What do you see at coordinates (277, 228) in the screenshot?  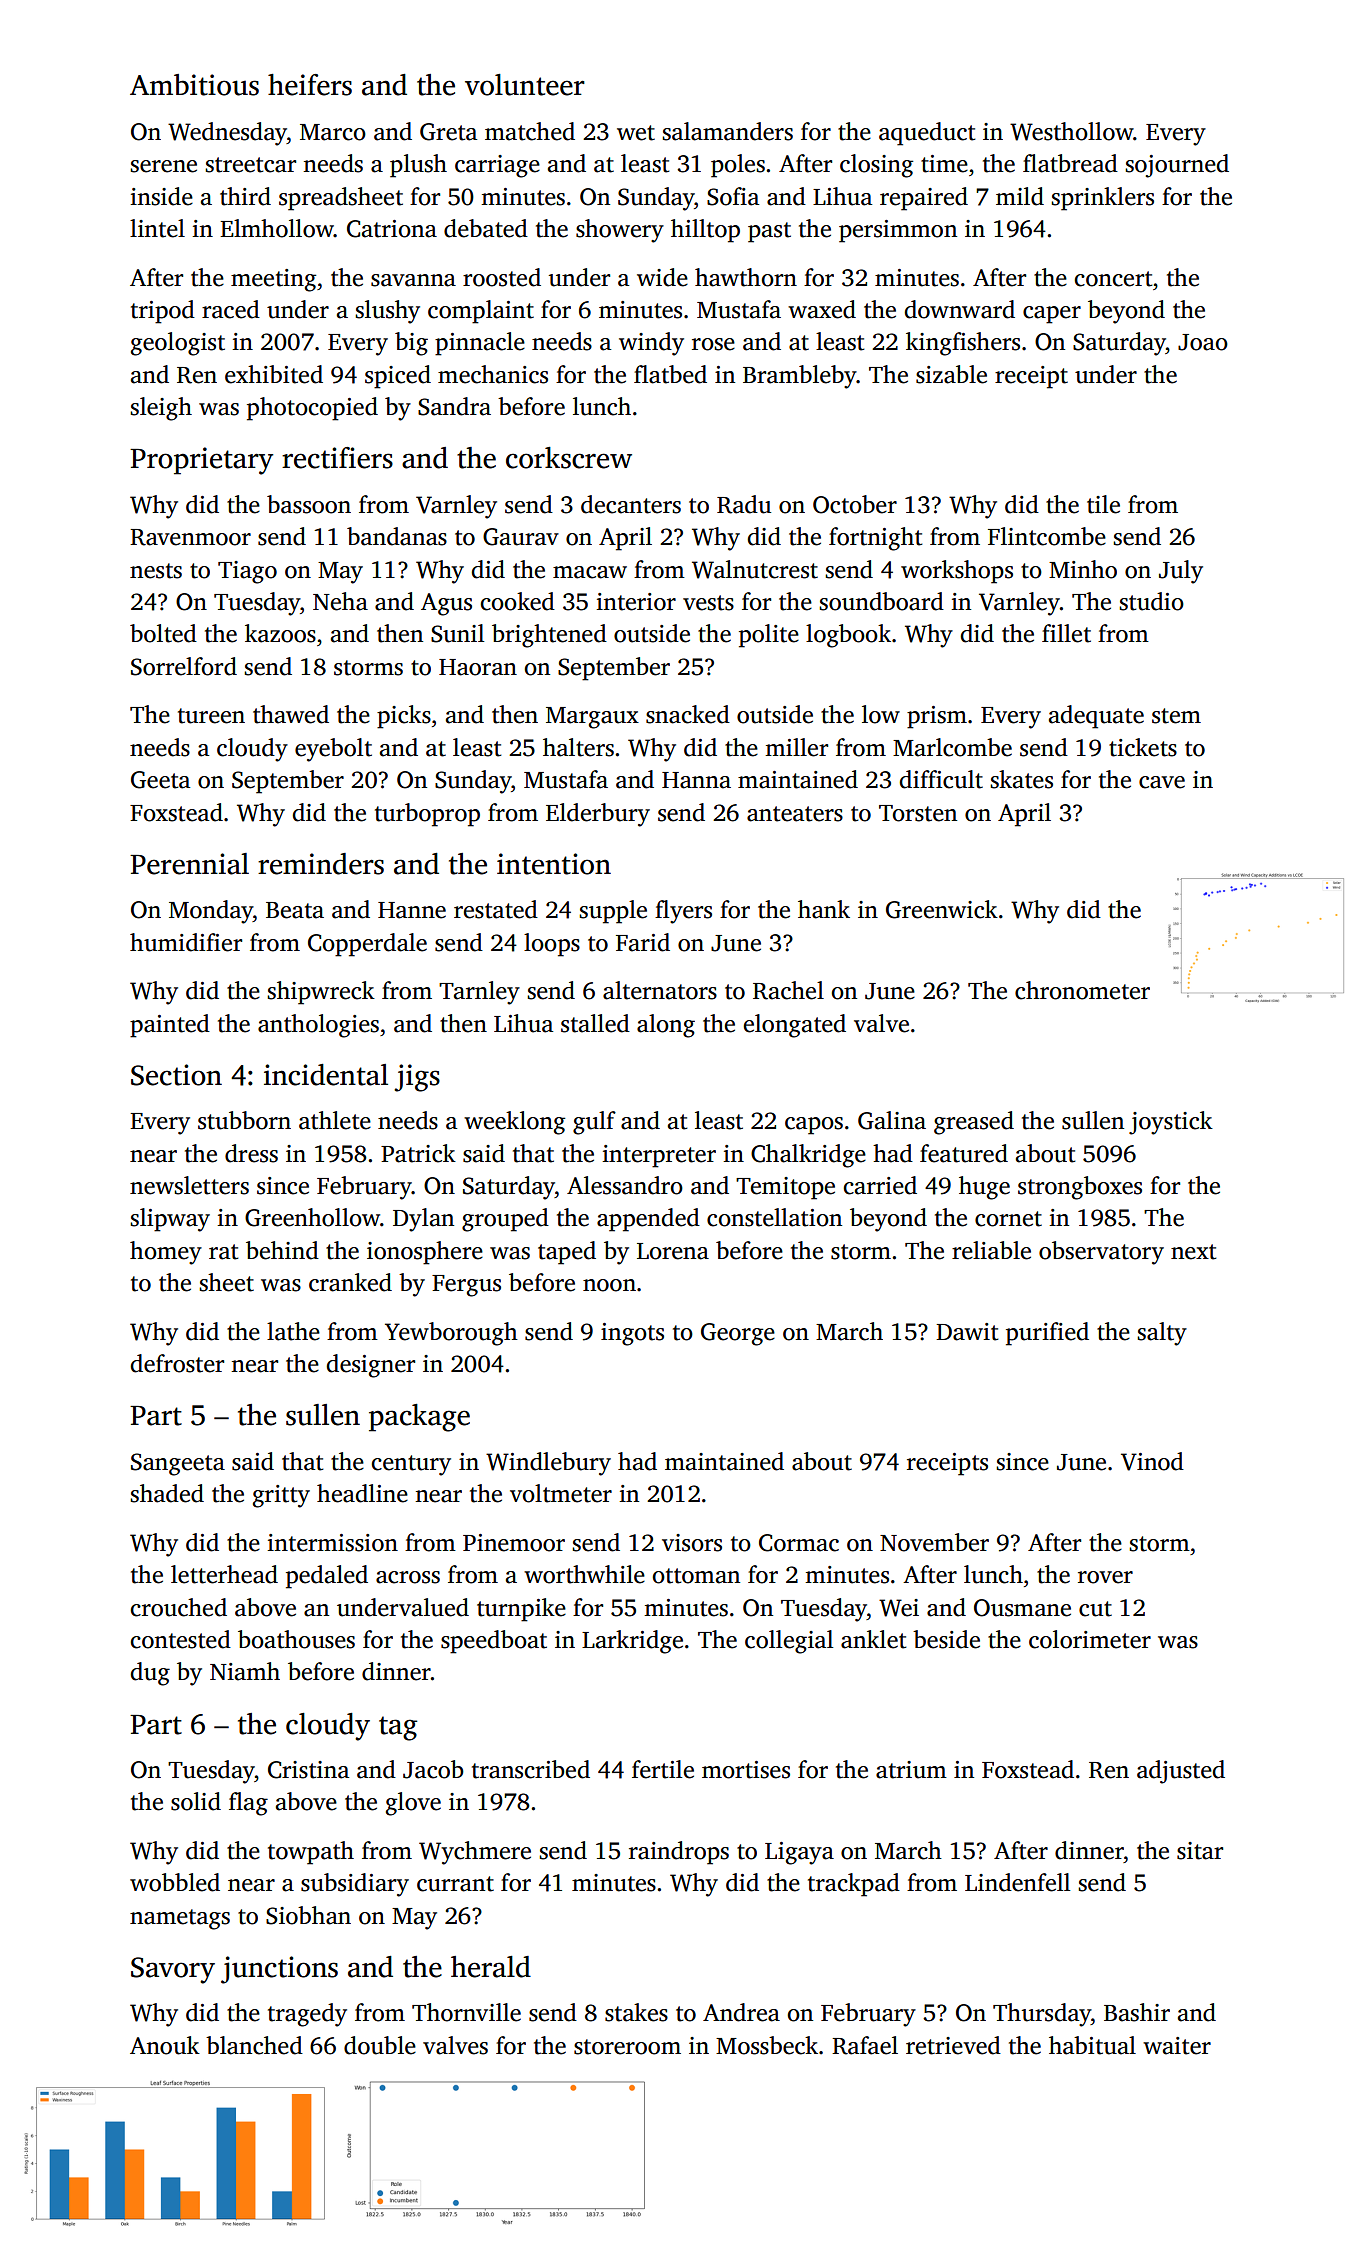 I see `Elmhollow` at bounding box center [277, 228].
